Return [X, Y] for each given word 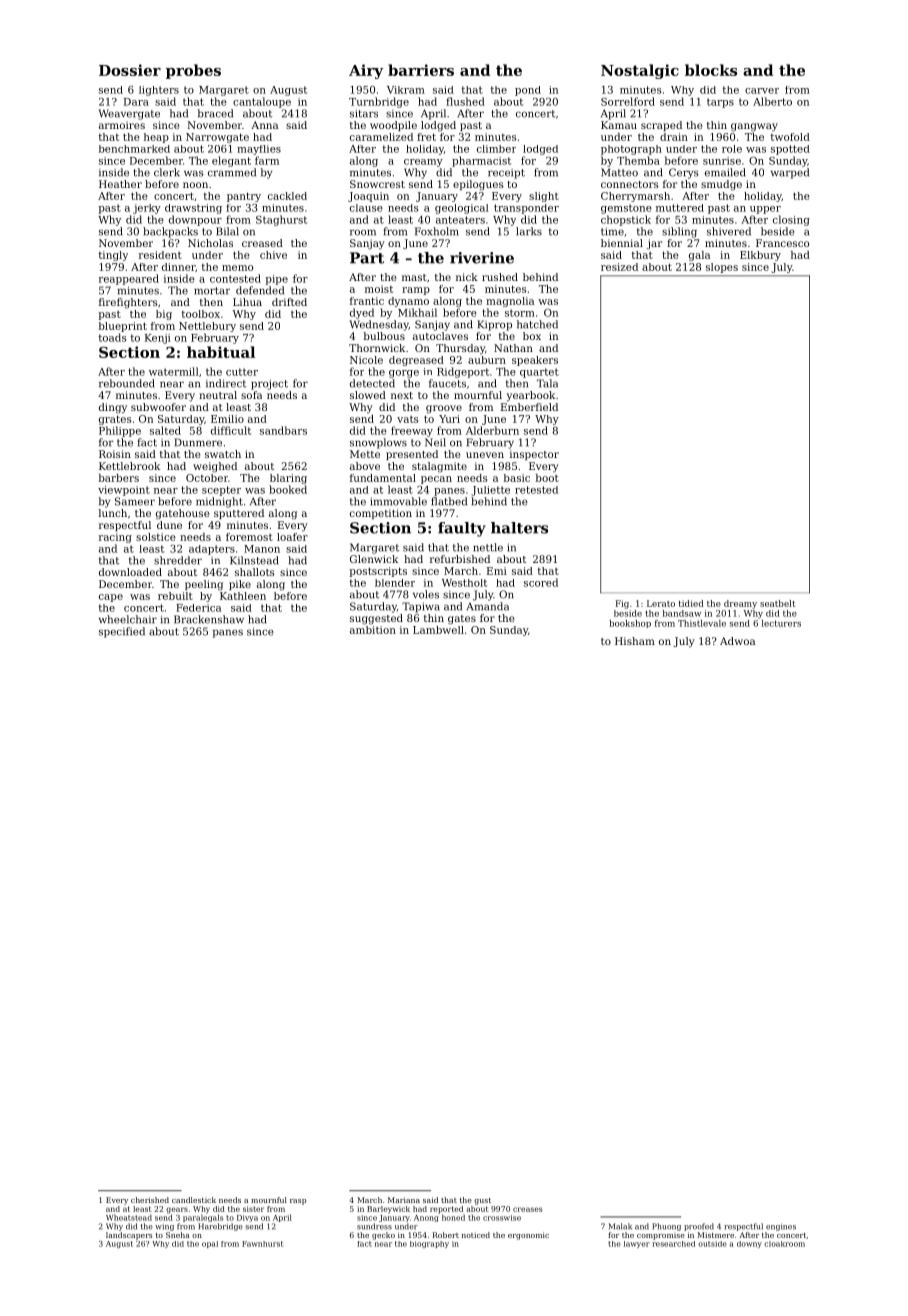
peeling [204, 585]
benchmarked [134, 149]
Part [367, 258]
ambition [373, 630]
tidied [691, 603]
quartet [539, 373]
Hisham [635, 641]
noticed [476, 1235]
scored [541, 582]
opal [210, 1244]
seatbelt [777, 603]
